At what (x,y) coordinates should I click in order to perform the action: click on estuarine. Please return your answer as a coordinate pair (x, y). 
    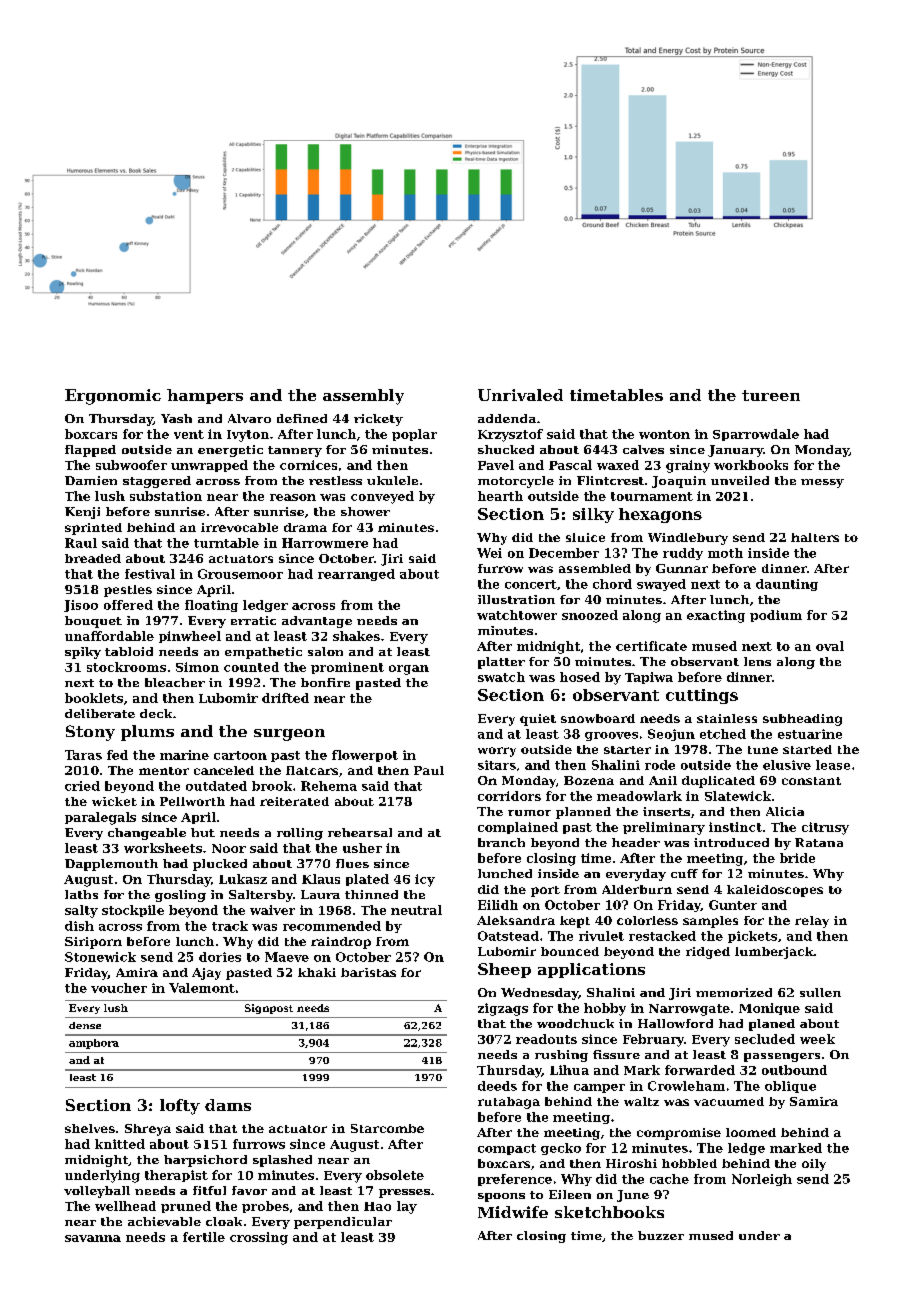
    Looking at the image, I should click on (810, 734).
